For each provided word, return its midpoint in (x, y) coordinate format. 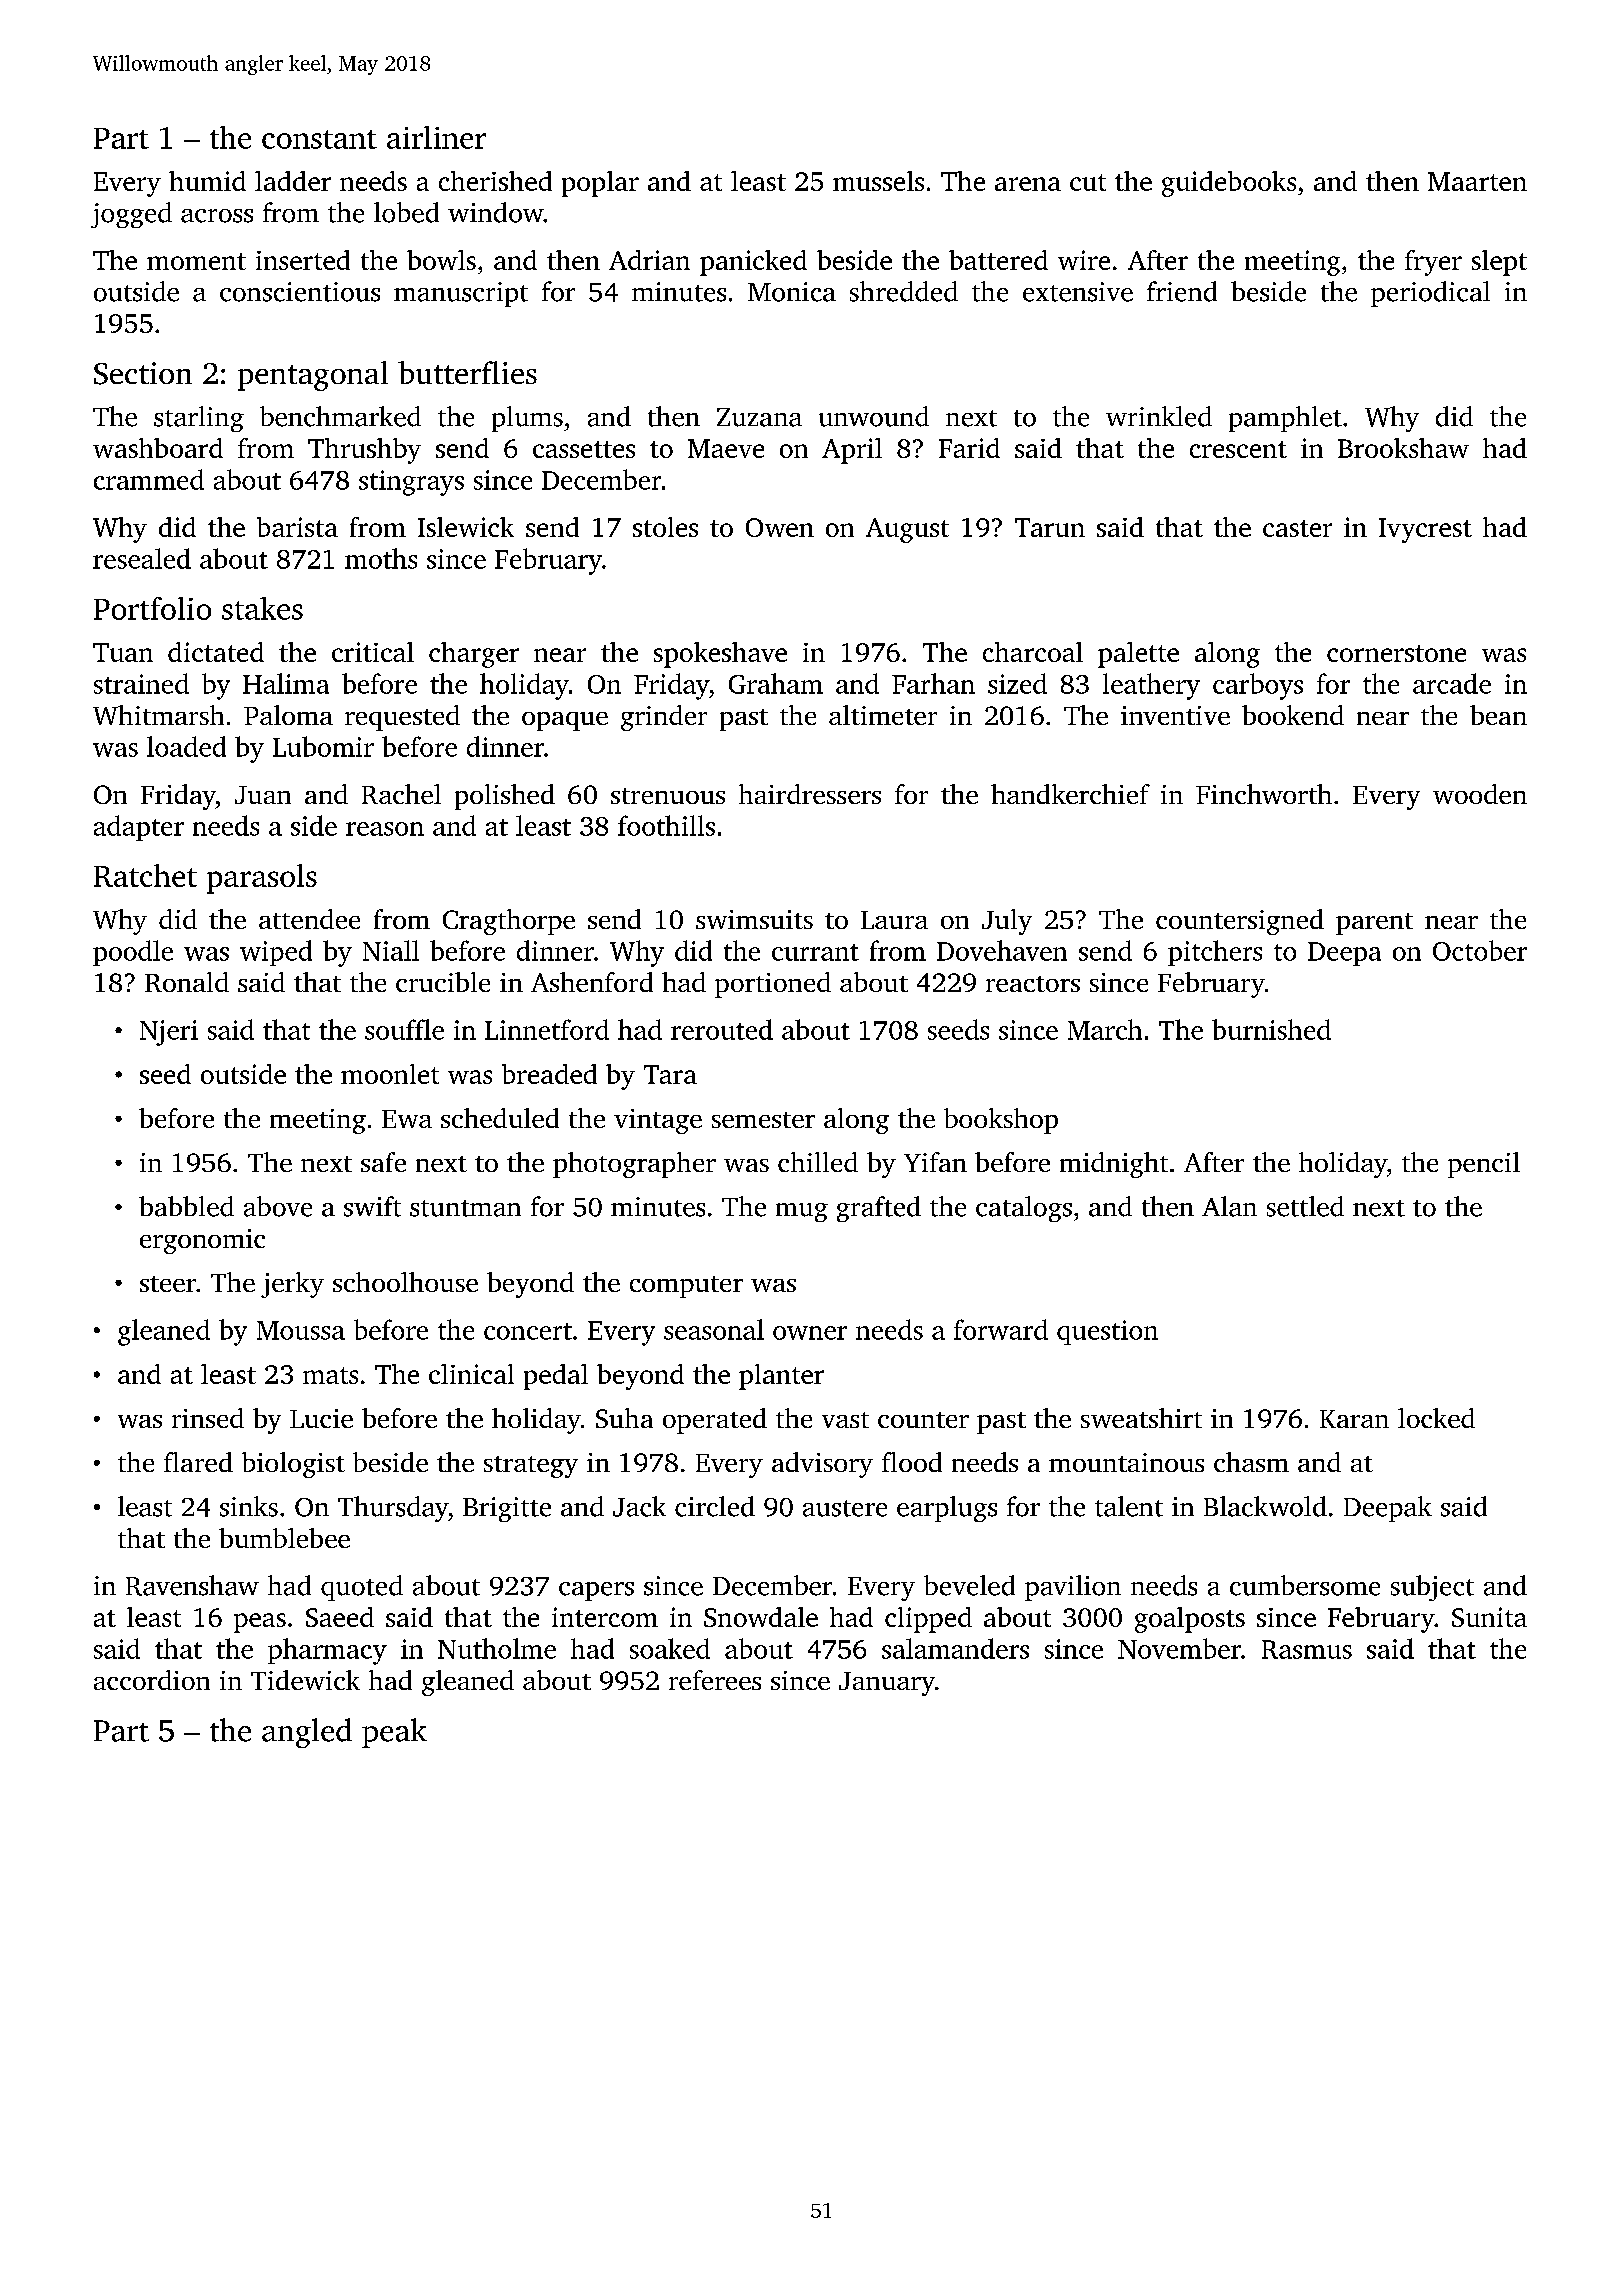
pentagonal (313, 376)
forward (1001, 1329)
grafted (879, 1209)
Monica (792, 292)
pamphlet (1285, 419)
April (852, 451)
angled (307, 1733)
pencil (1484, 1165)
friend (1182, 291)
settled (1305, 1206)
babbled (186, 1206)
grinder (664, 718)
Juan (263, 795)
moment (196, 261)
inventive (1175, 715)
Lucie (321, 1418)
